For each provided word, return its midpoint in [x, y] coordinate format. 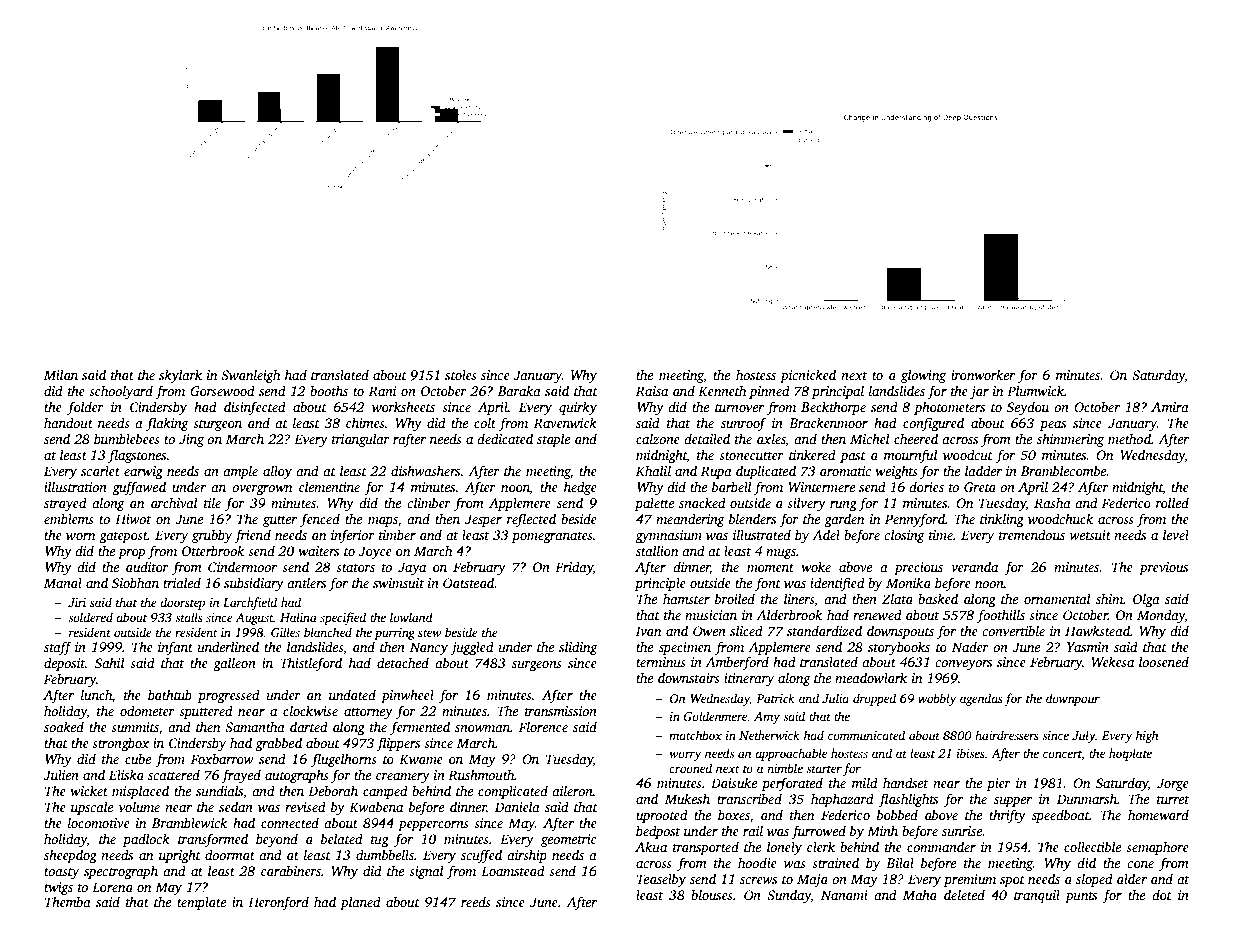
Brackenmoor [828, 422]
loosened [1164, 661]
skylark [180, 376]
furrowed [818, 832]
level [1176, 534]
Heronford [278, 903]
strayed [65, 504]
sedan [236, 806]
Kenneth [722, 390]
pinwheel [407, 696]
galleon [234, 664]
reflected [531, 520]
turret [1173, 800]
